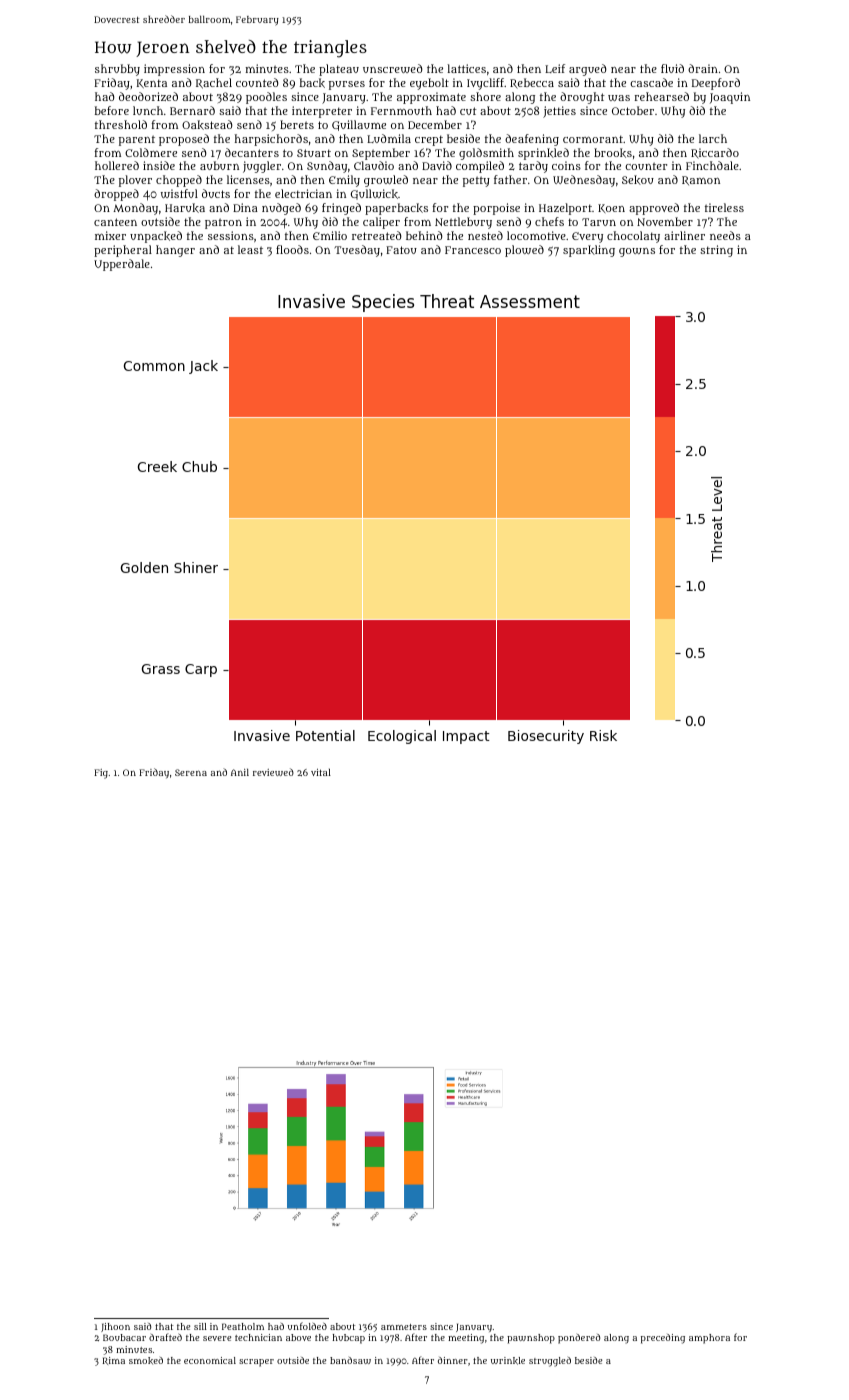 The width and height of the image is (849, 1400). What do you see at coordinates (321, 772) in the image?
I see `vital` at bounding box center [321, 772].
